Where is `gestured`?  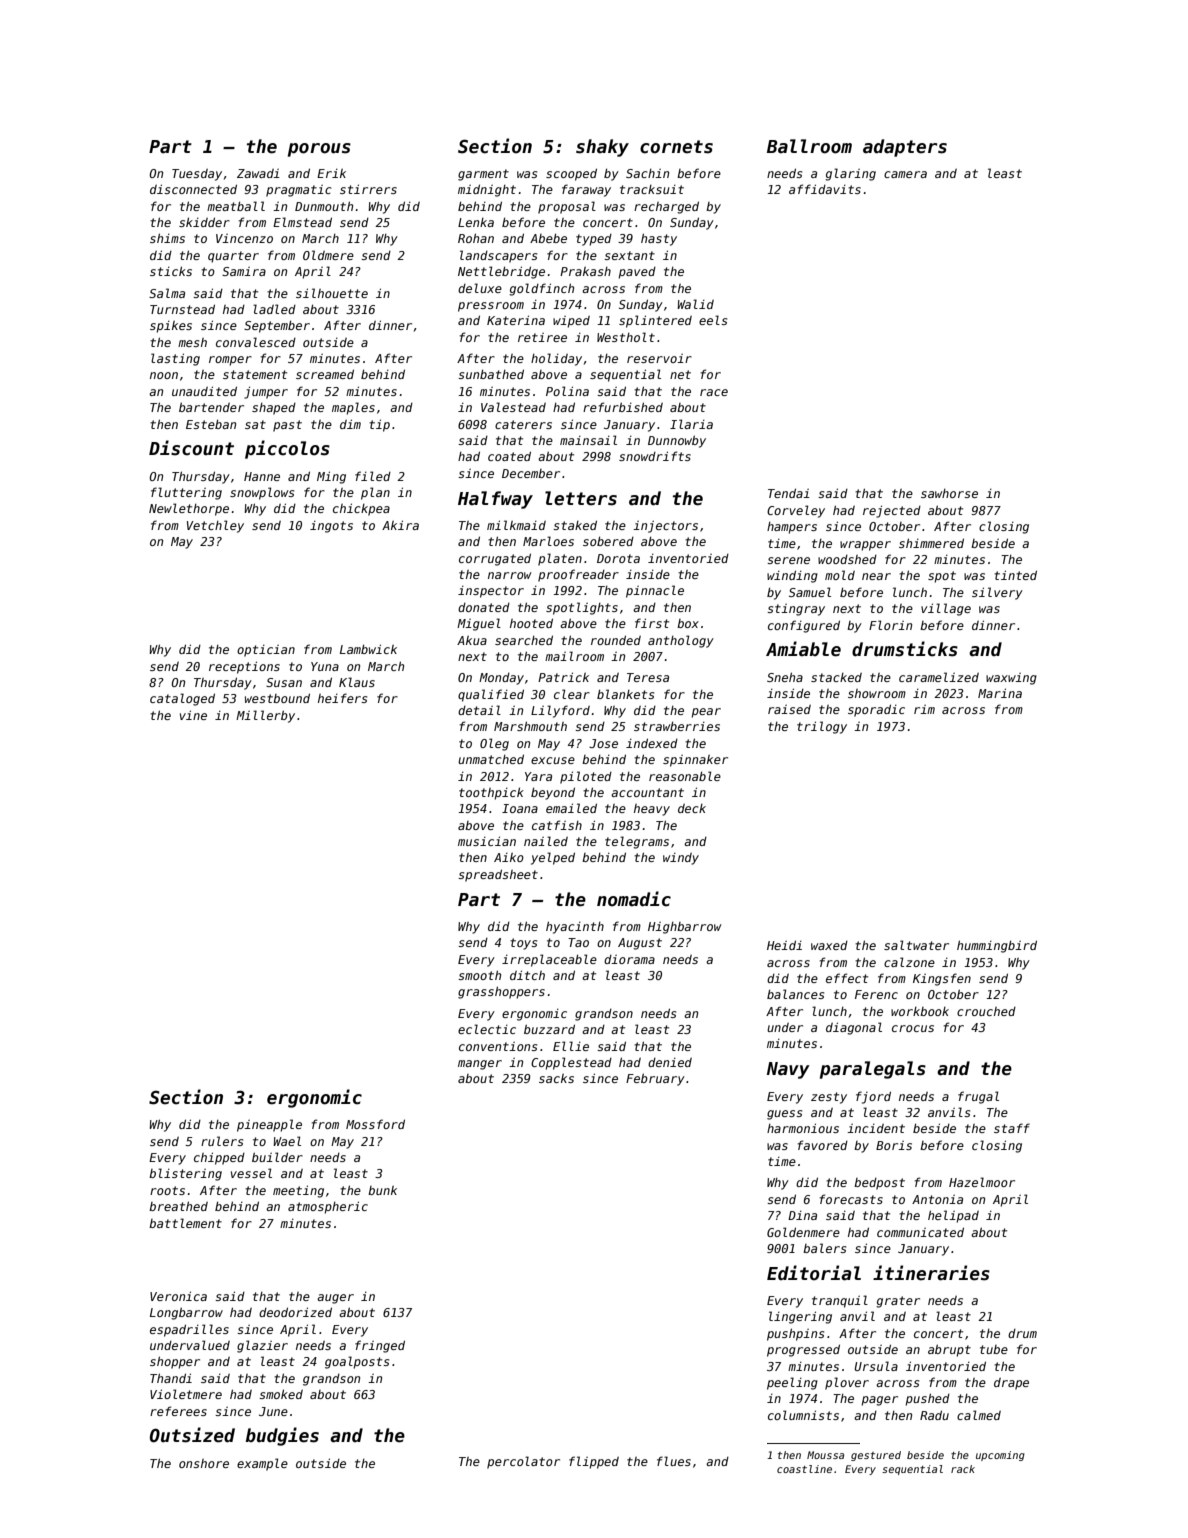 gestured is located at coordinates (876, 1456).
